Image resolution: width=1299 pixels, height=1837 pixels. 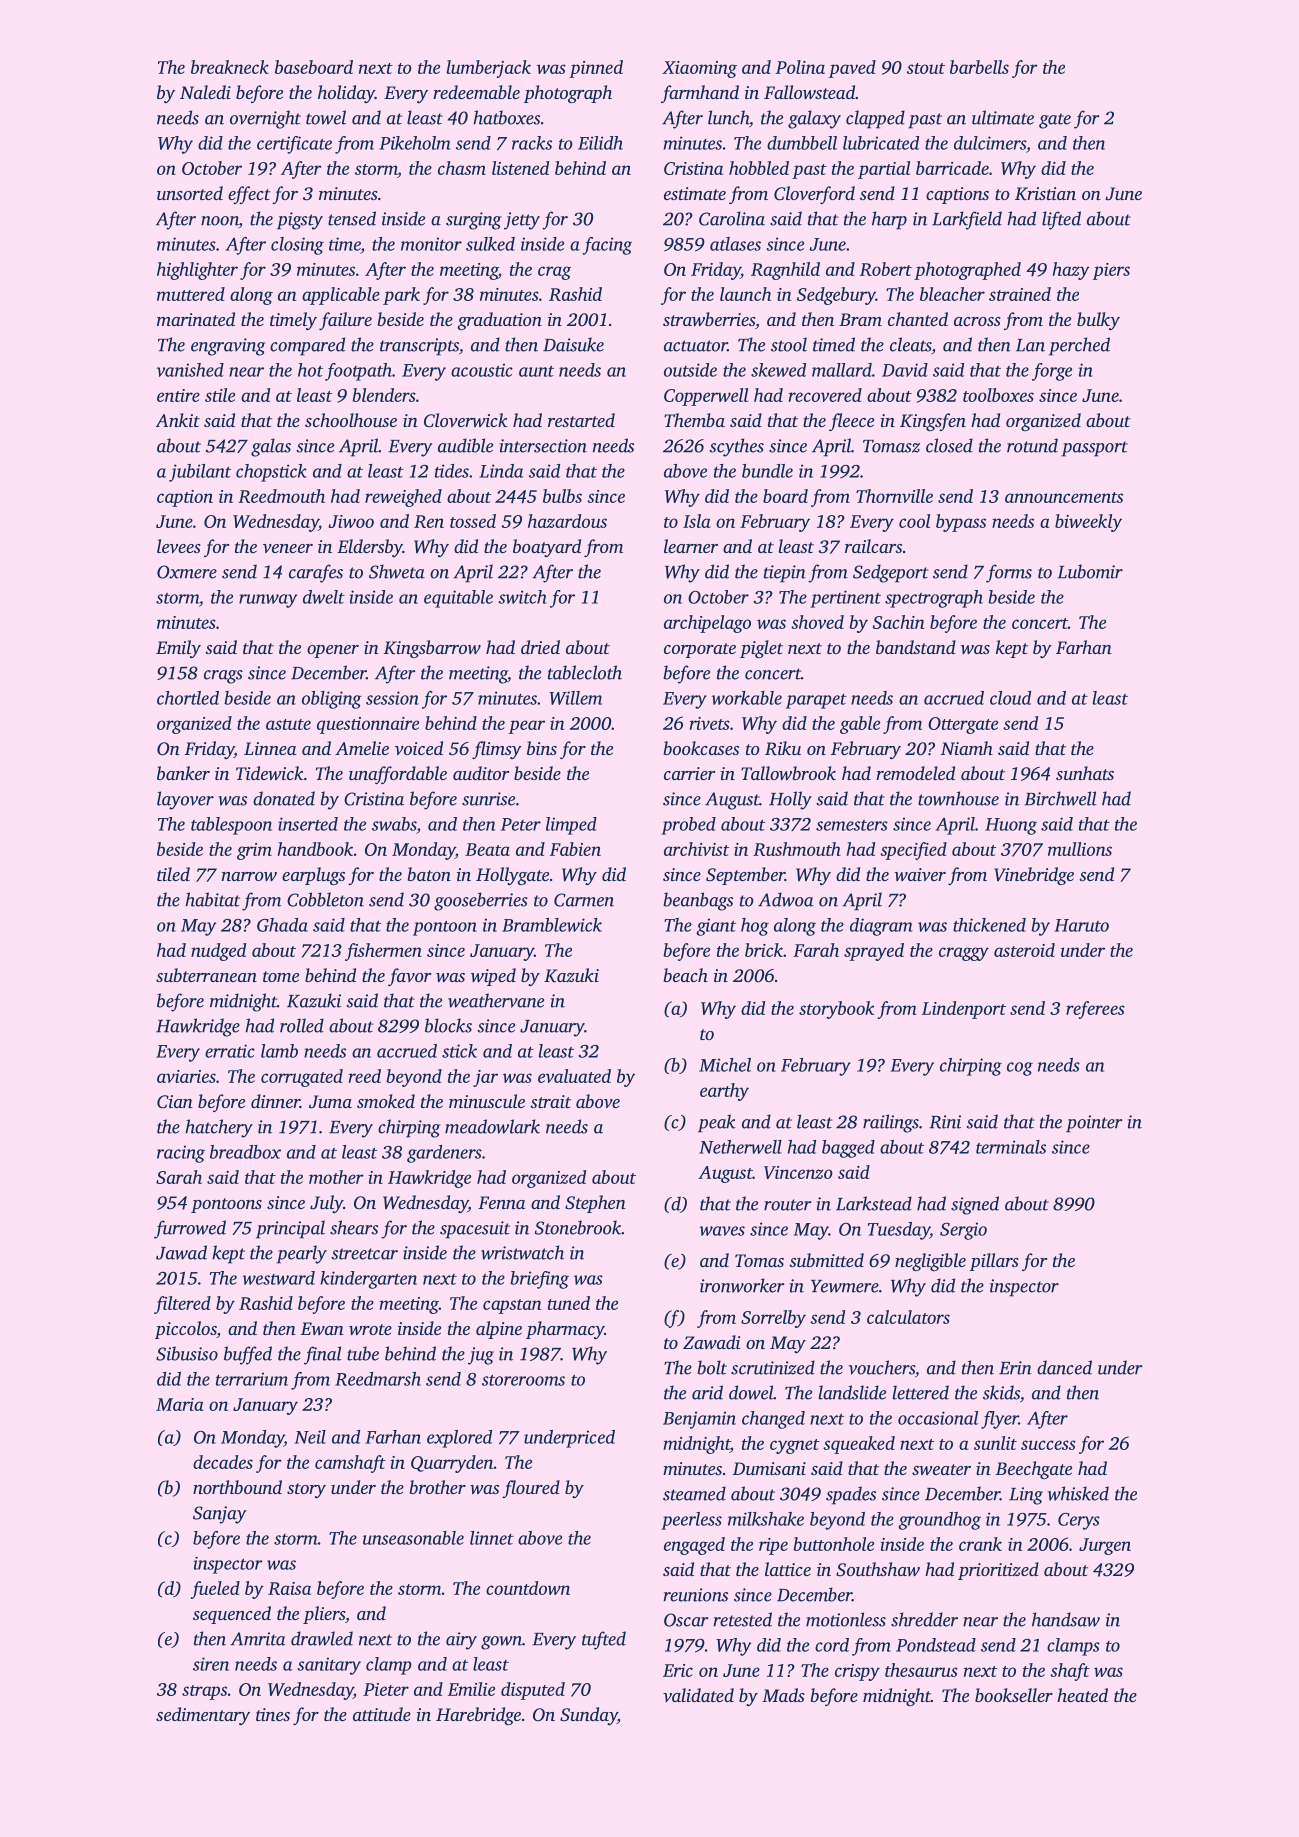 I want to click on baton, so click(x=429, y=874).
